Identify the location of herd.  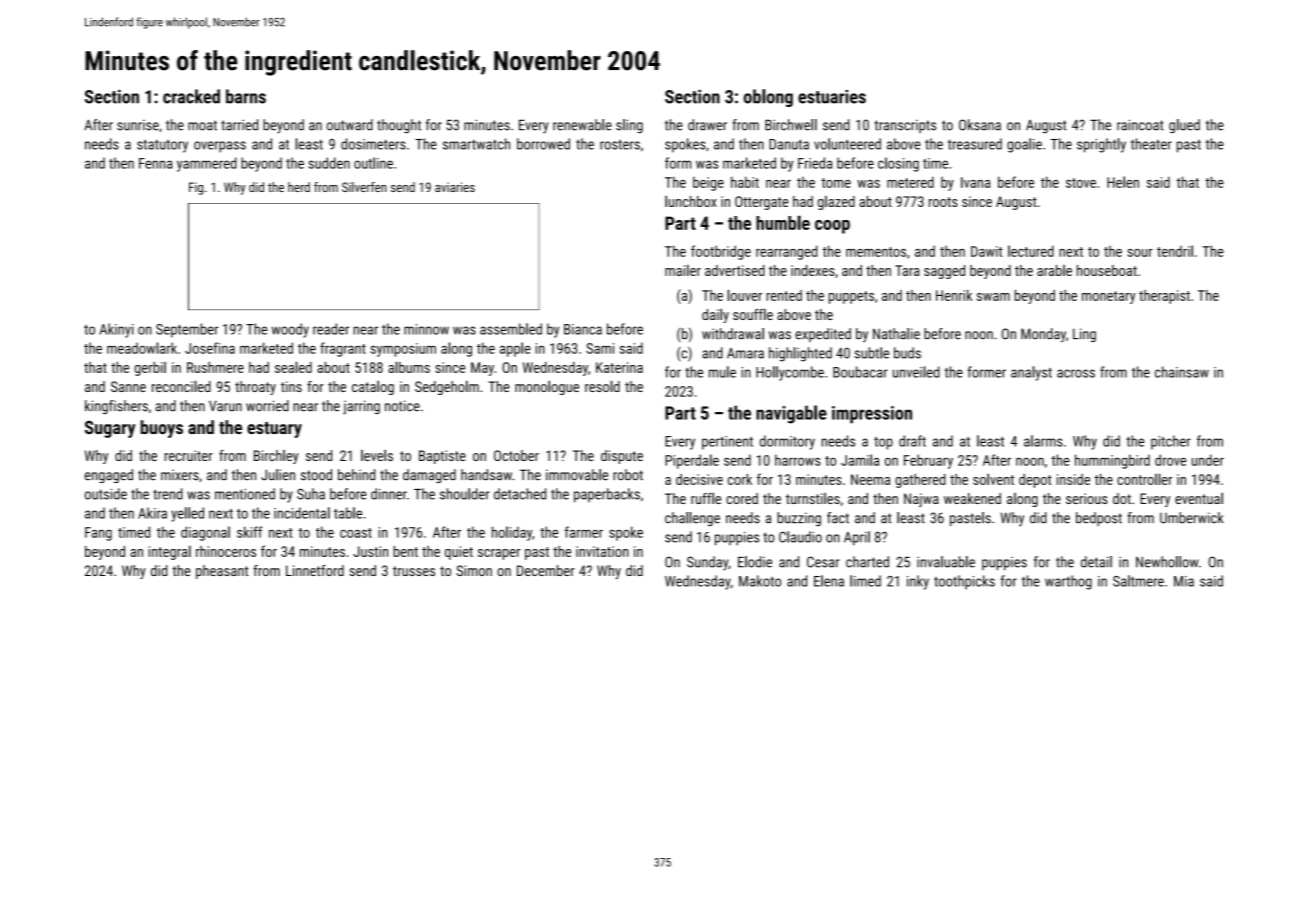
(299, 187).
